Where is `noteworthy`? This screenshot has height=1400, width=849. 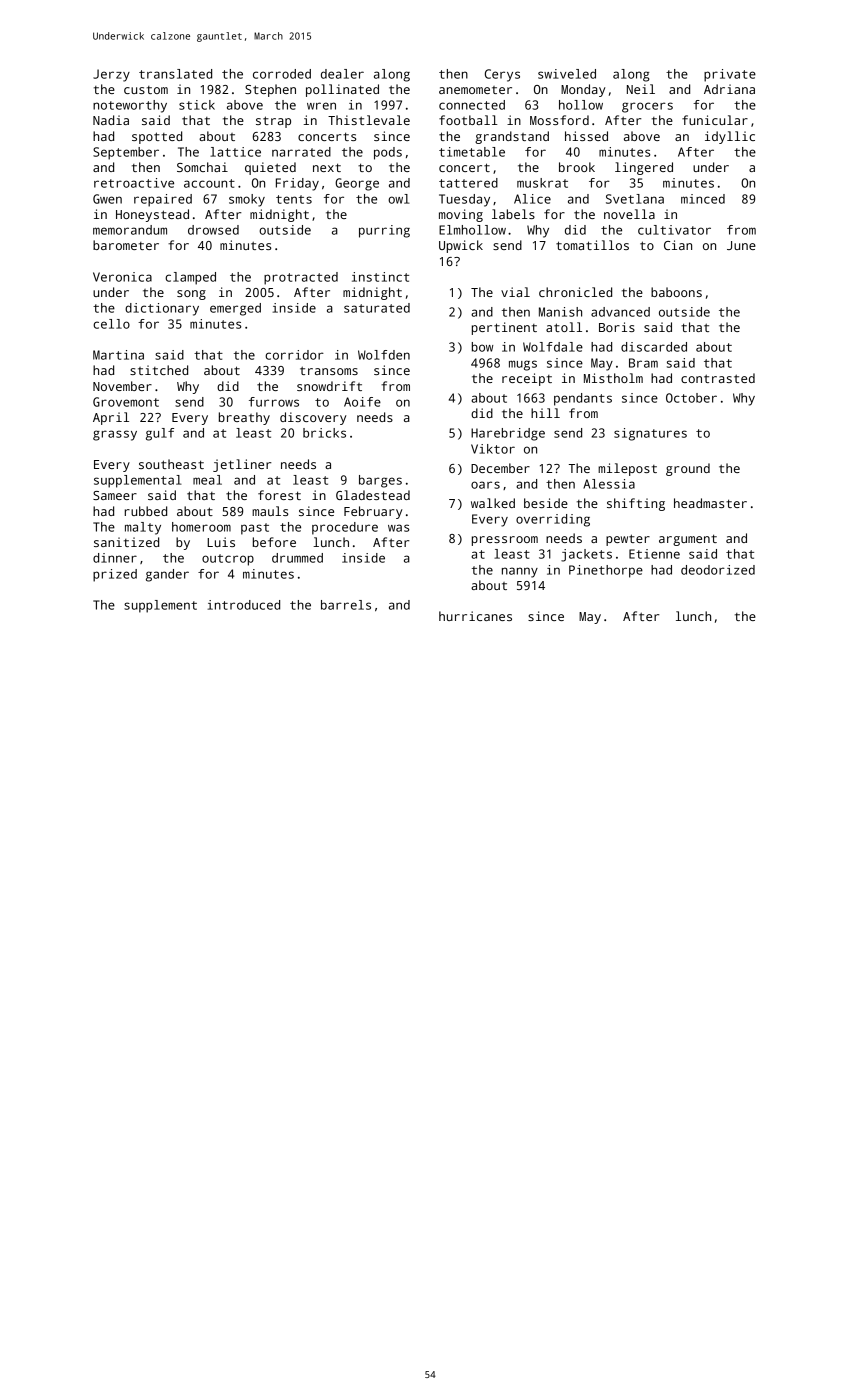
noteworthy is located at coordinates (130, 106).
